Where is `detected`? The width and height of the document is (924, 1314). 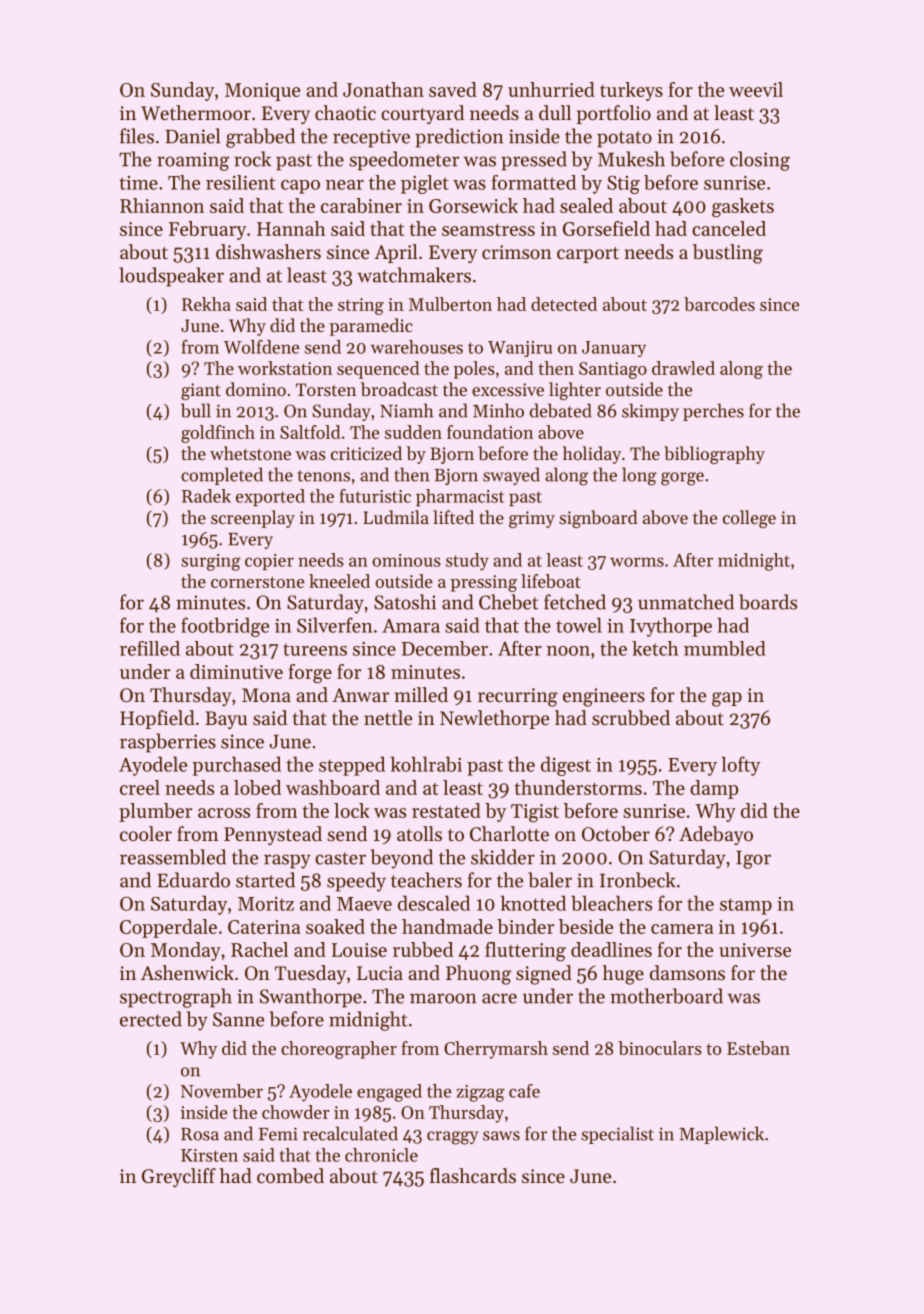
detected is located at coordinates (564, 304).
